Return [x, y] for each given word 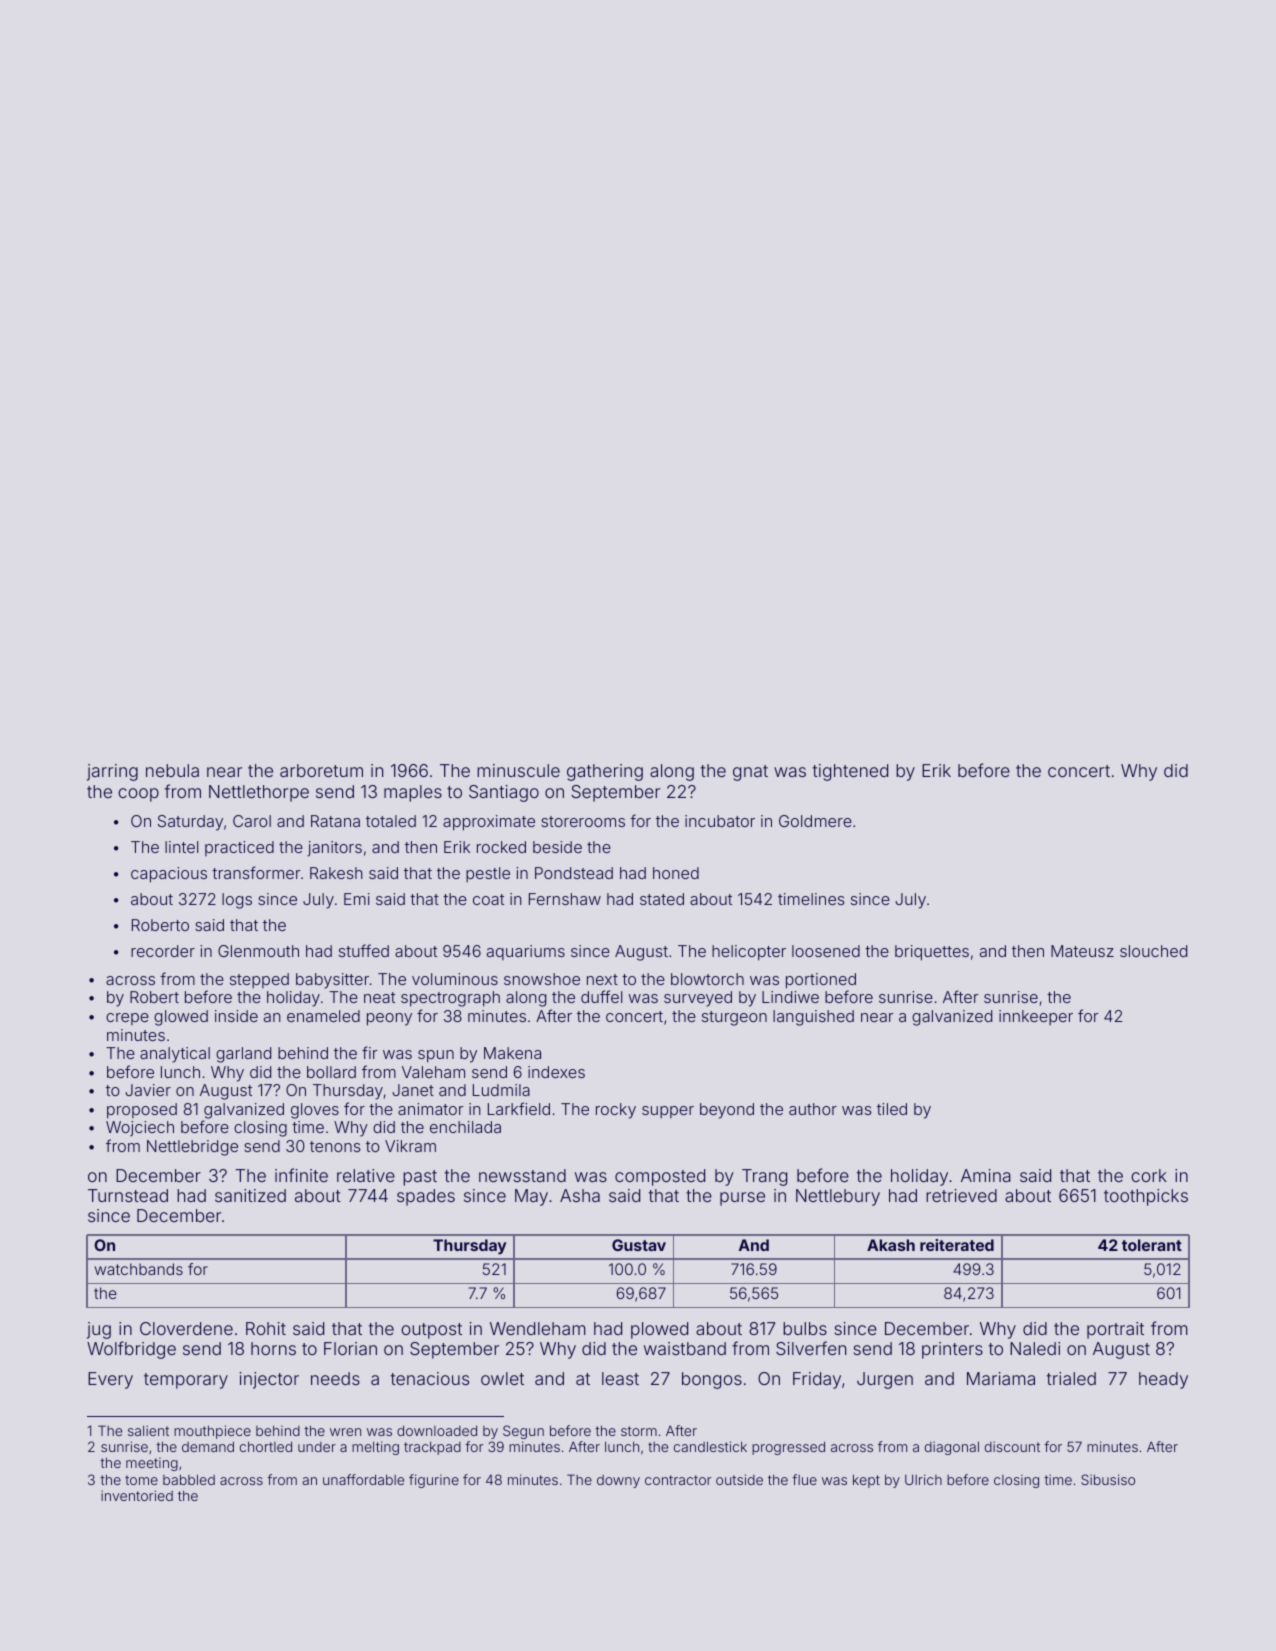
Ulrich [923, 1479]
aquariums [526, 952]
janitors [334, 848]
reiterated [957, 1245]
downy [618, 1481]
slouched [1153, 951]
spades [426, 1197]
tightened [850, 772]
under [317, 1447]
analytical [175, 1055]
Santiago [504, 793]
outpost [431, 1331]
